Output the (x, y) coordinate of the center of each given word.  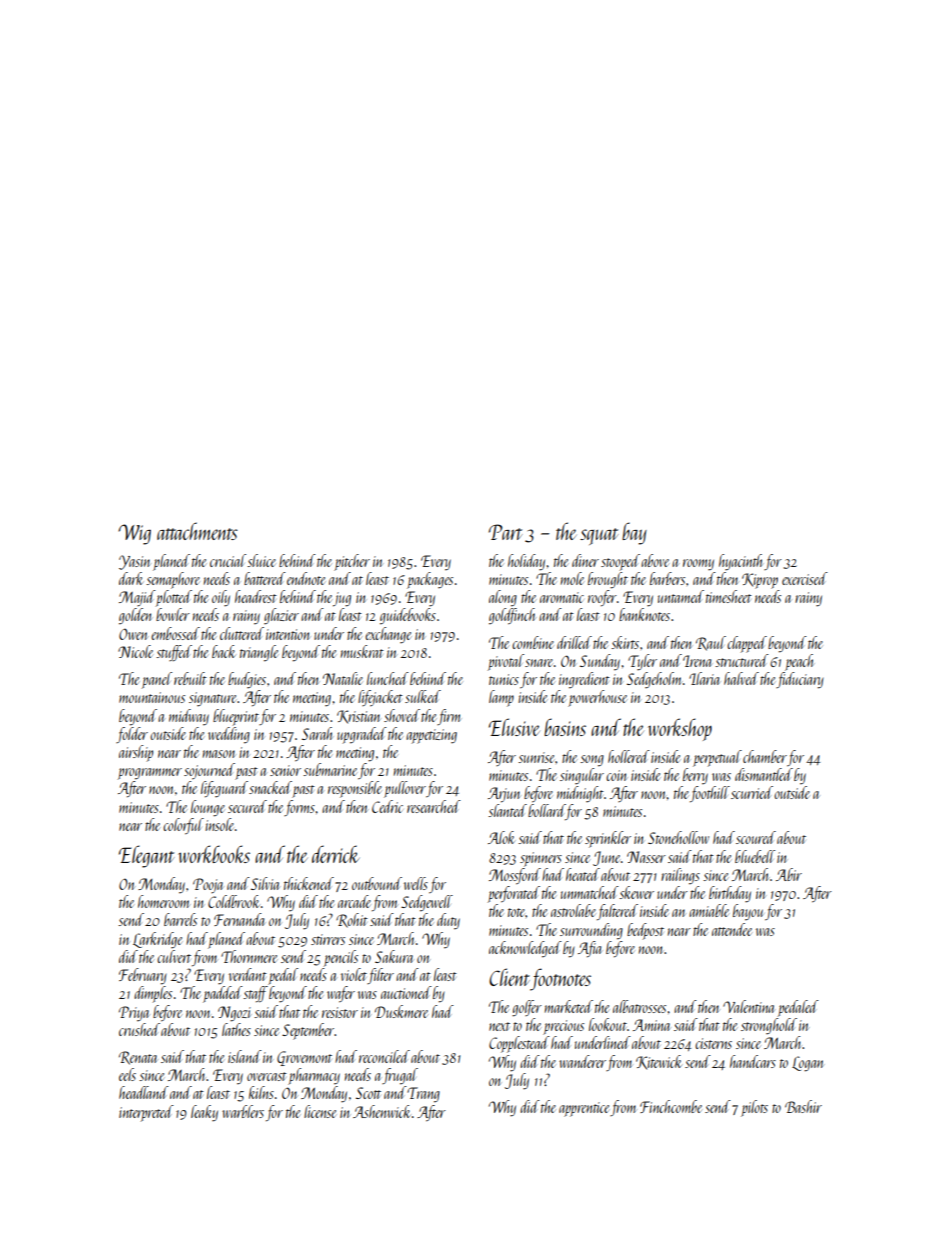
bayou (748, 912)
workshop (680, 729)
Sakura (394, 956)
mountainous (152, 697)
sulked (423, 696)
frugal (400, 1076)
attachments (197, 531)
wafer (341, 994)
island (245, 1056)
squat (599, 536)
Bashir (803, 1106)
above (655, 560)
